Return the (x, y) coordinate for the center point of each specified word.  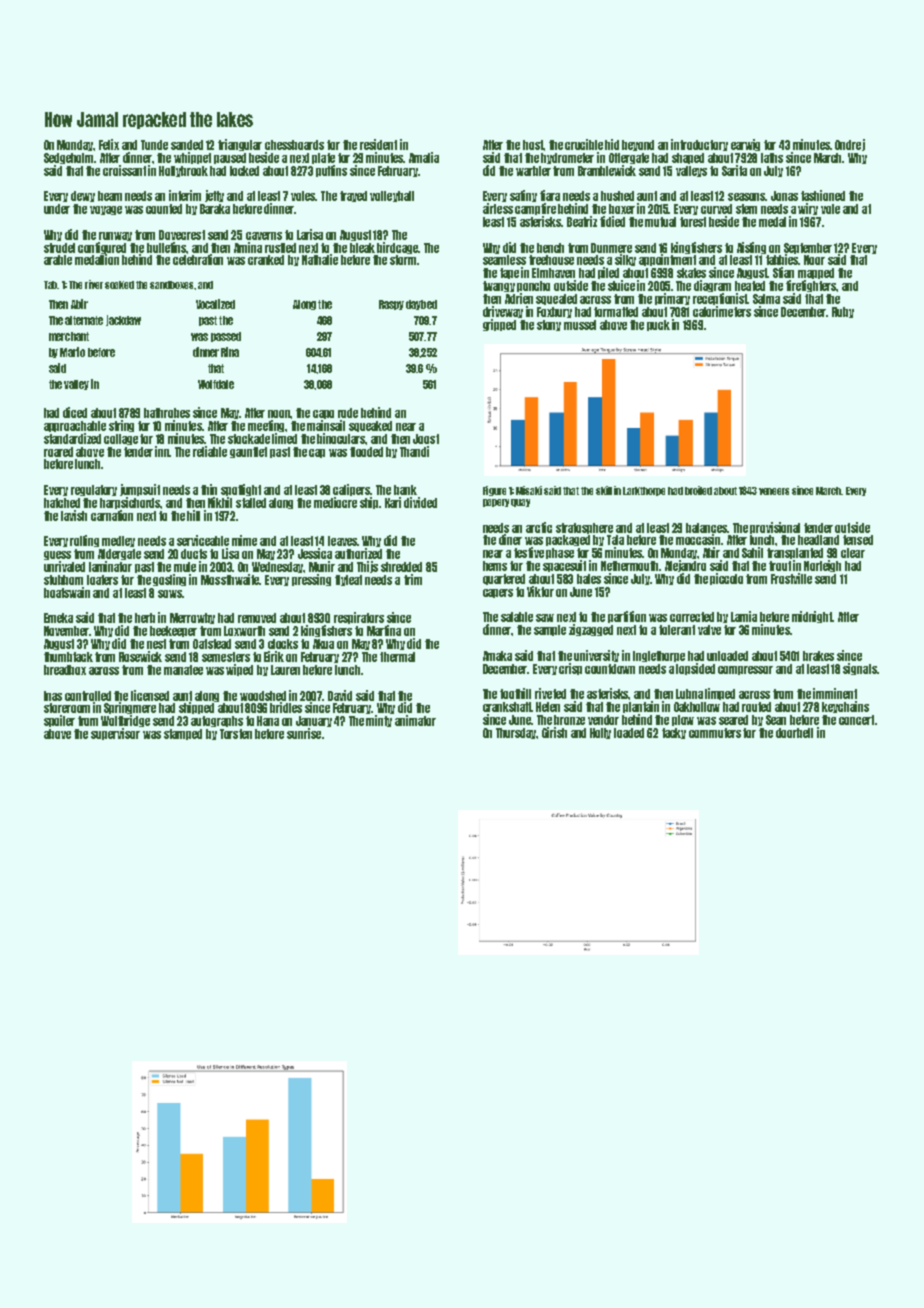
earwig (745, 145)
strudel (59, 248)
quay (520, 503)
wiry (808, 209)
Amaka (497, 656)
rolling (84, 541)
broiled (698, 490)
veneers (774, 491)
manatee (183, 670)
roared (58, 452)
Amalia (424, 157)
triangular (240, 145)
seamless (504, 260)
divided (420, 502)
